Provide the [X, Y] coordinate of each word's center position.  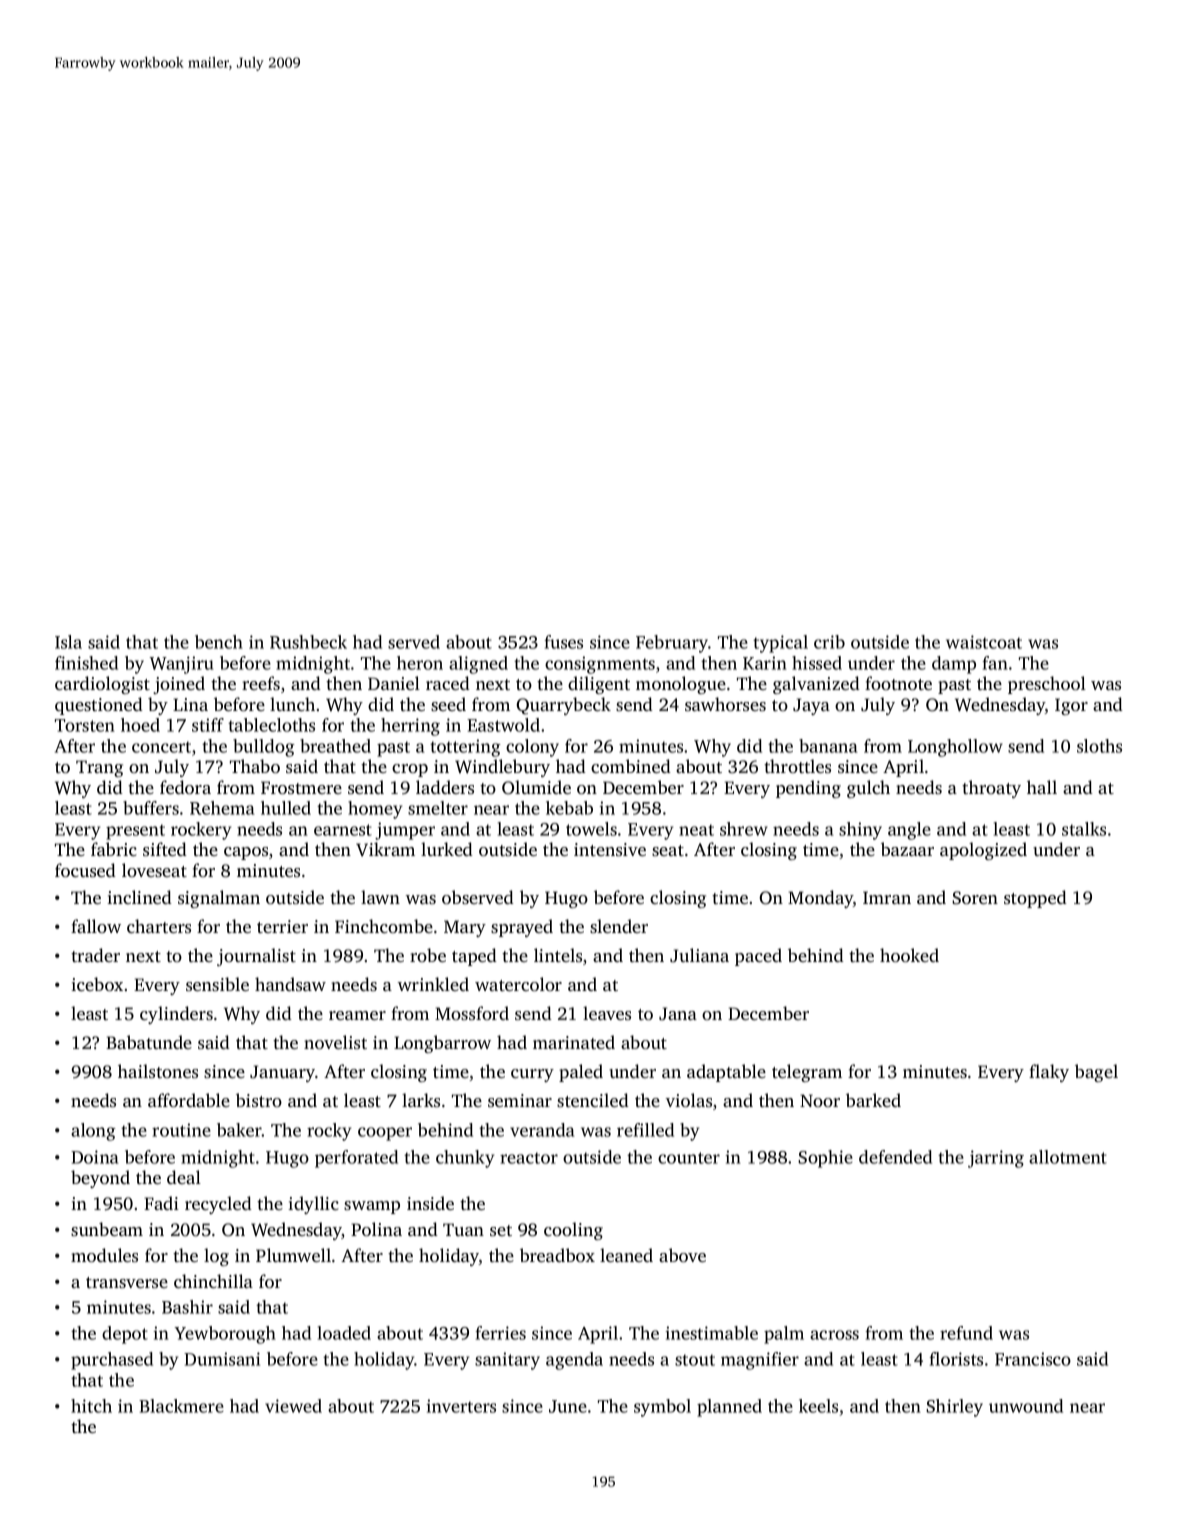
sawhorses [725, 704]
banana [828, 746]
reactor [529, 1158]
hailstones [158, 1071]
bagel [1096, 1073]
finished [86, 663]
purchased [112, 1361]
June [568, 1406]
